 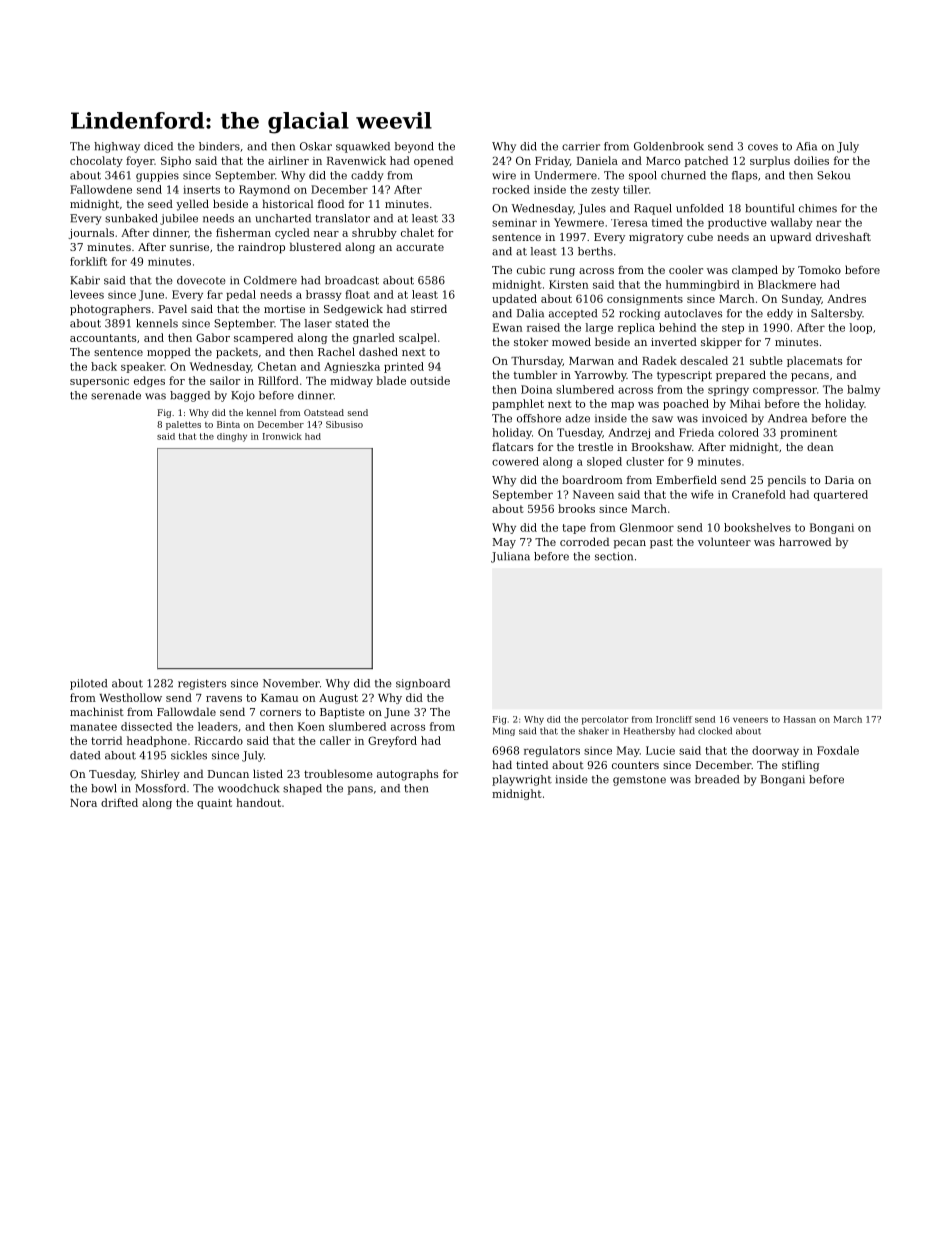 What do you see at coordinates (662, 419) in the screenshot?
I see `saw` at bounding box center [662, 419].
